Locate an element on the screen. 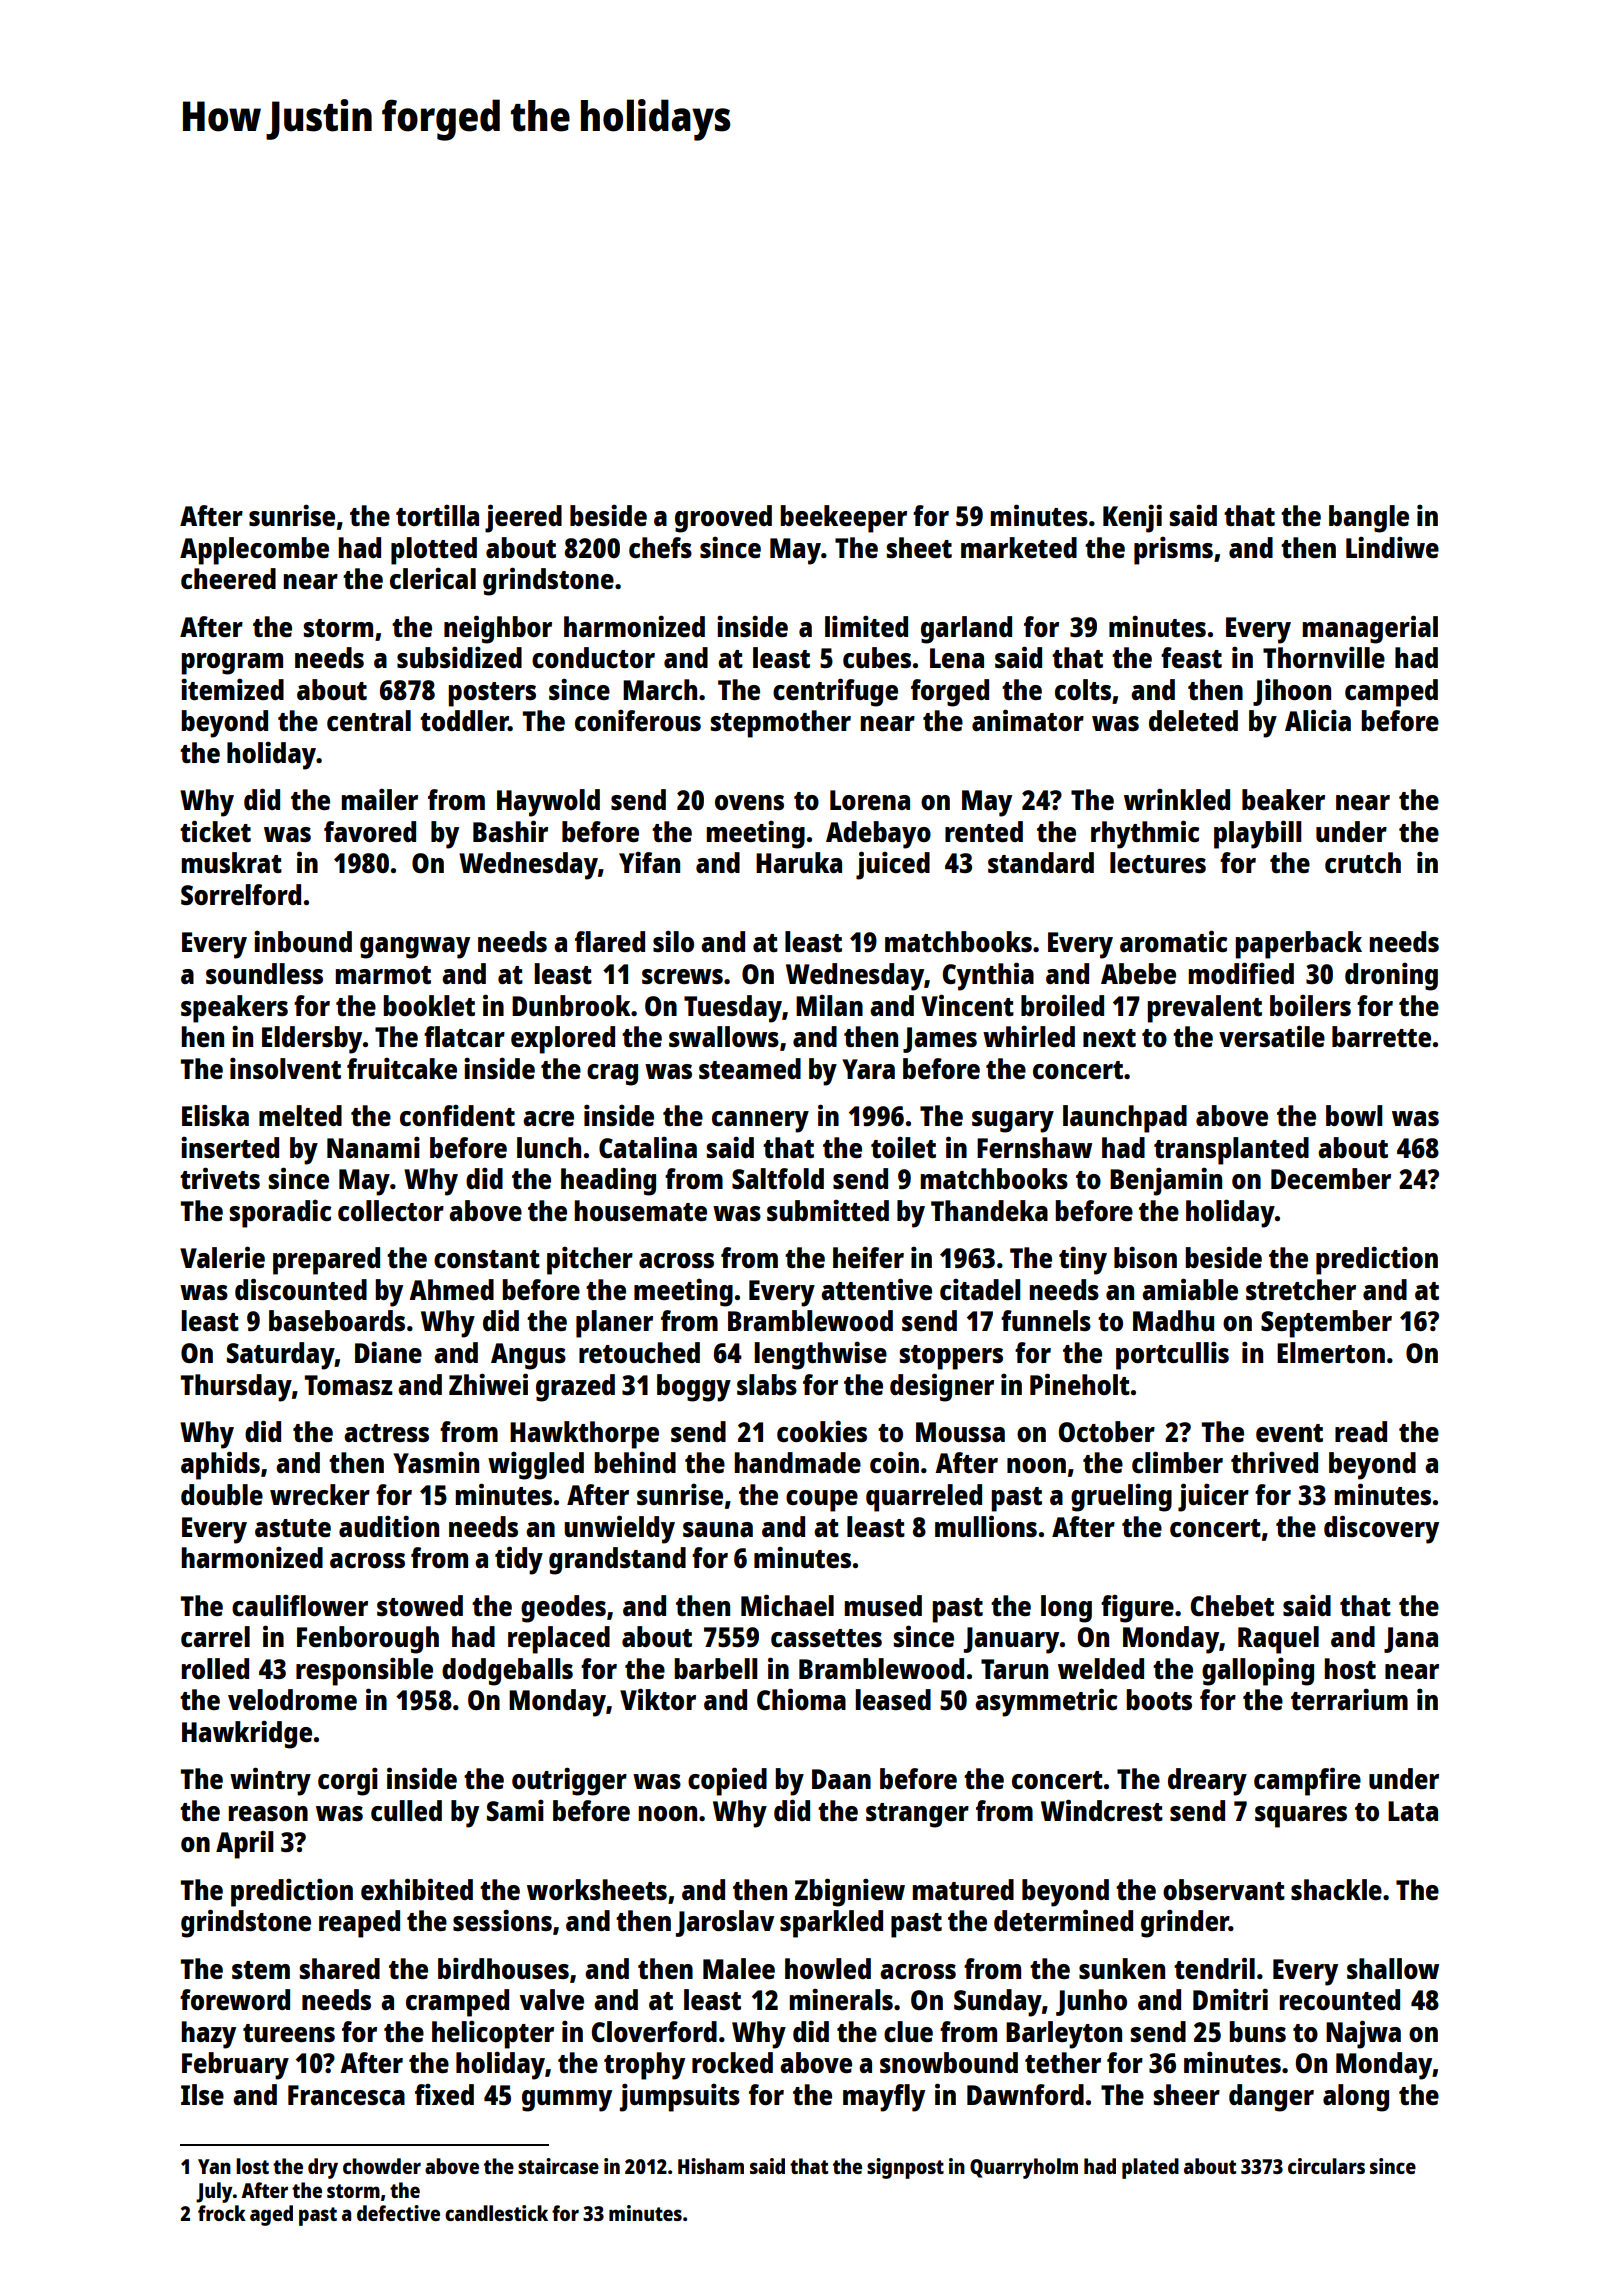 The image size is (1620, 2292). candlestick is located at coordinates (496, 2213).
